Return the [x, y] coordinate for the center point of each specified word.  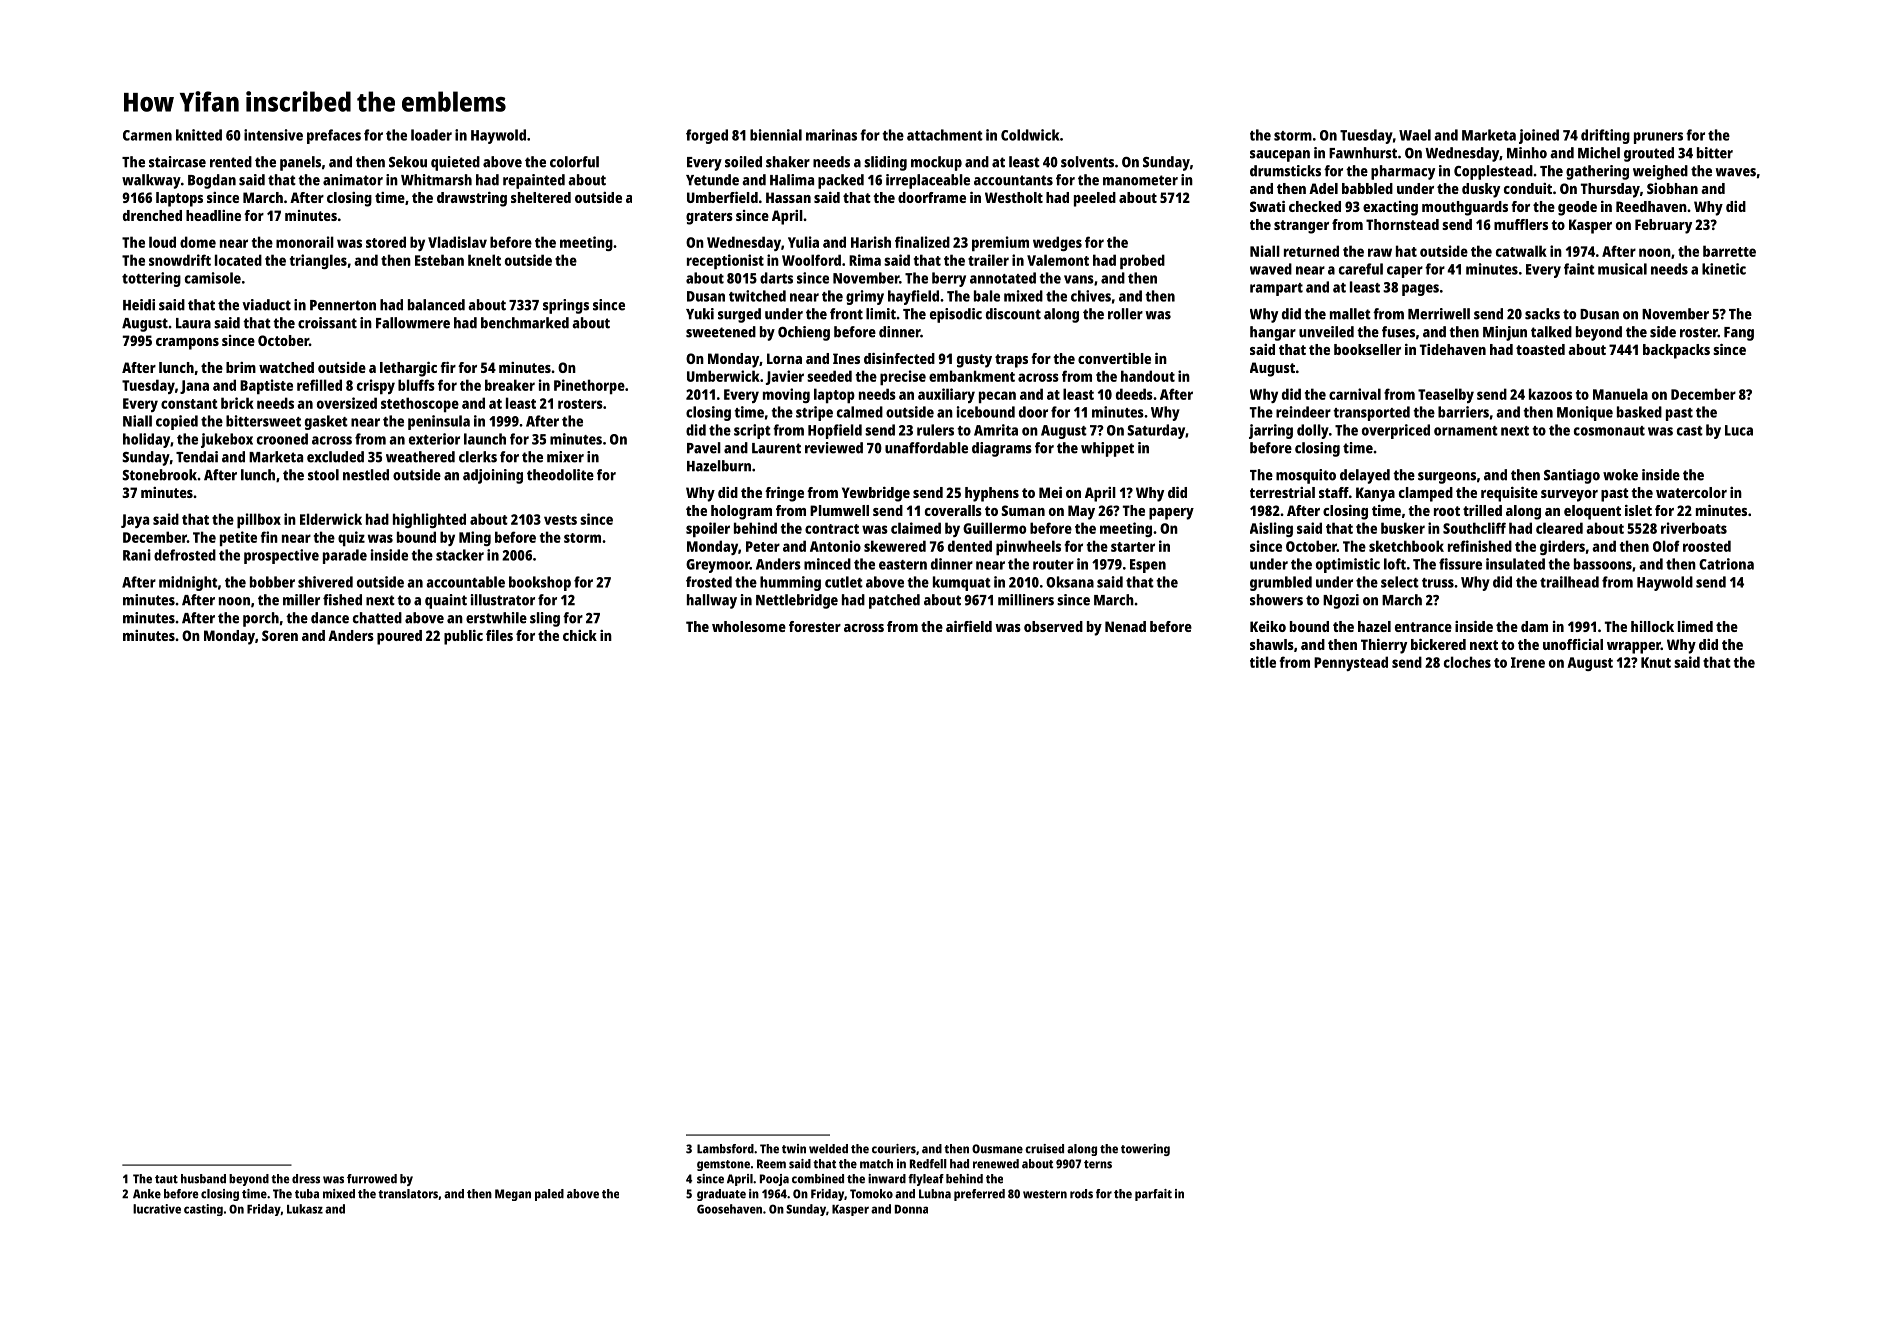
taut [166, 1179]
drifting [1605, 136]
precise [903, 377]
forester [815, 626]
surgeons [1447, 478]
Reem [771, 1164]
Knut [1656, 662]
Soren [280, 635]
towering [1145, 1150]
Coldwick [1030, 135]
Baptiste [266, 386]
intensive [273, 135]
